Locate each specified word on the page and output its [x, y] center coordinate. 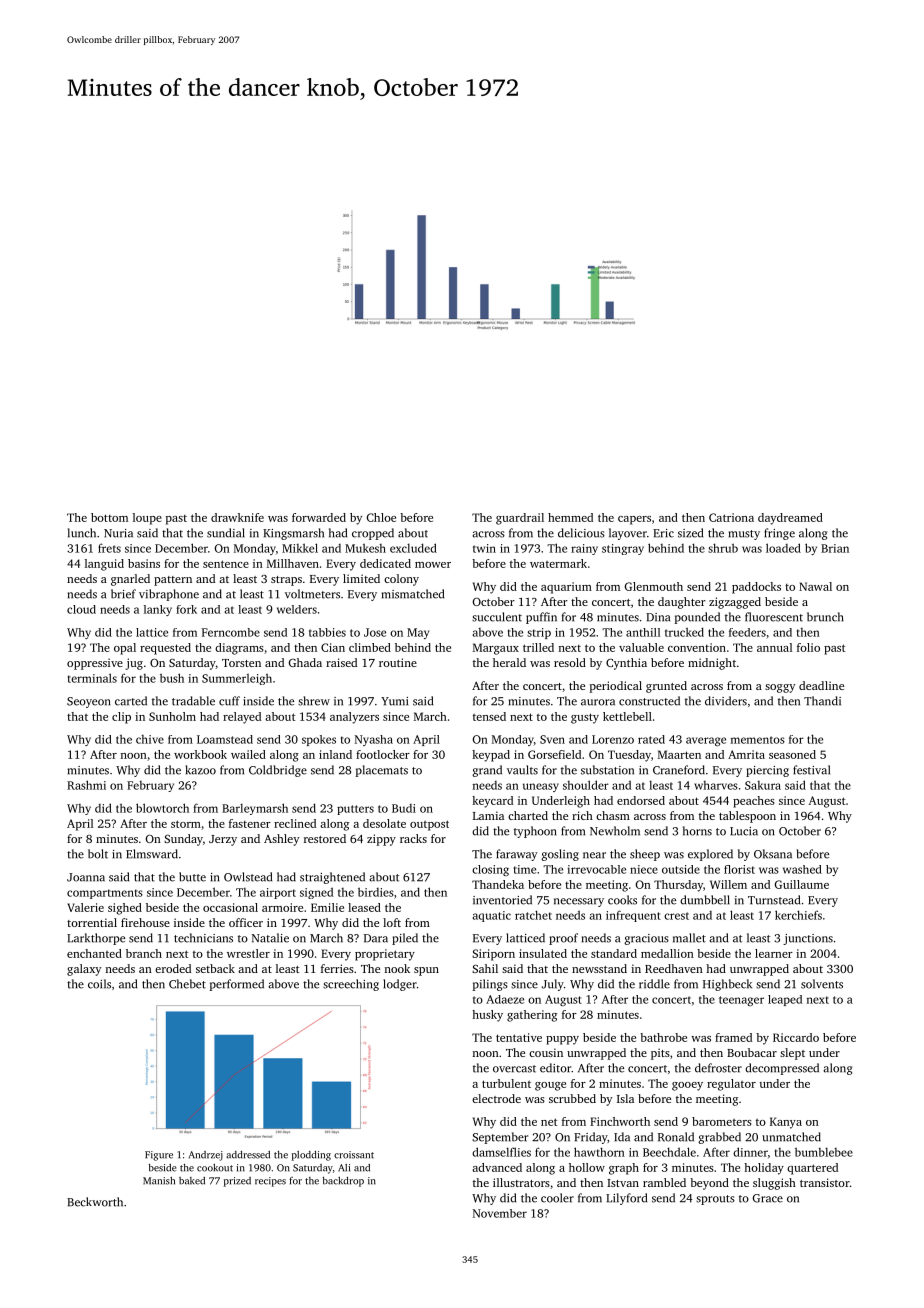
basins [144, 563]
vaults [522, 770]
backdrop [343, 1182]
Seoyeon [89, 702]
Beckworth [95, 1202]
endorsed [641, 800]
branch [144, 953]
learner [774, 953]
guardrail [520, 519]
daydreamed [790, 519]
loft [392, 922]
